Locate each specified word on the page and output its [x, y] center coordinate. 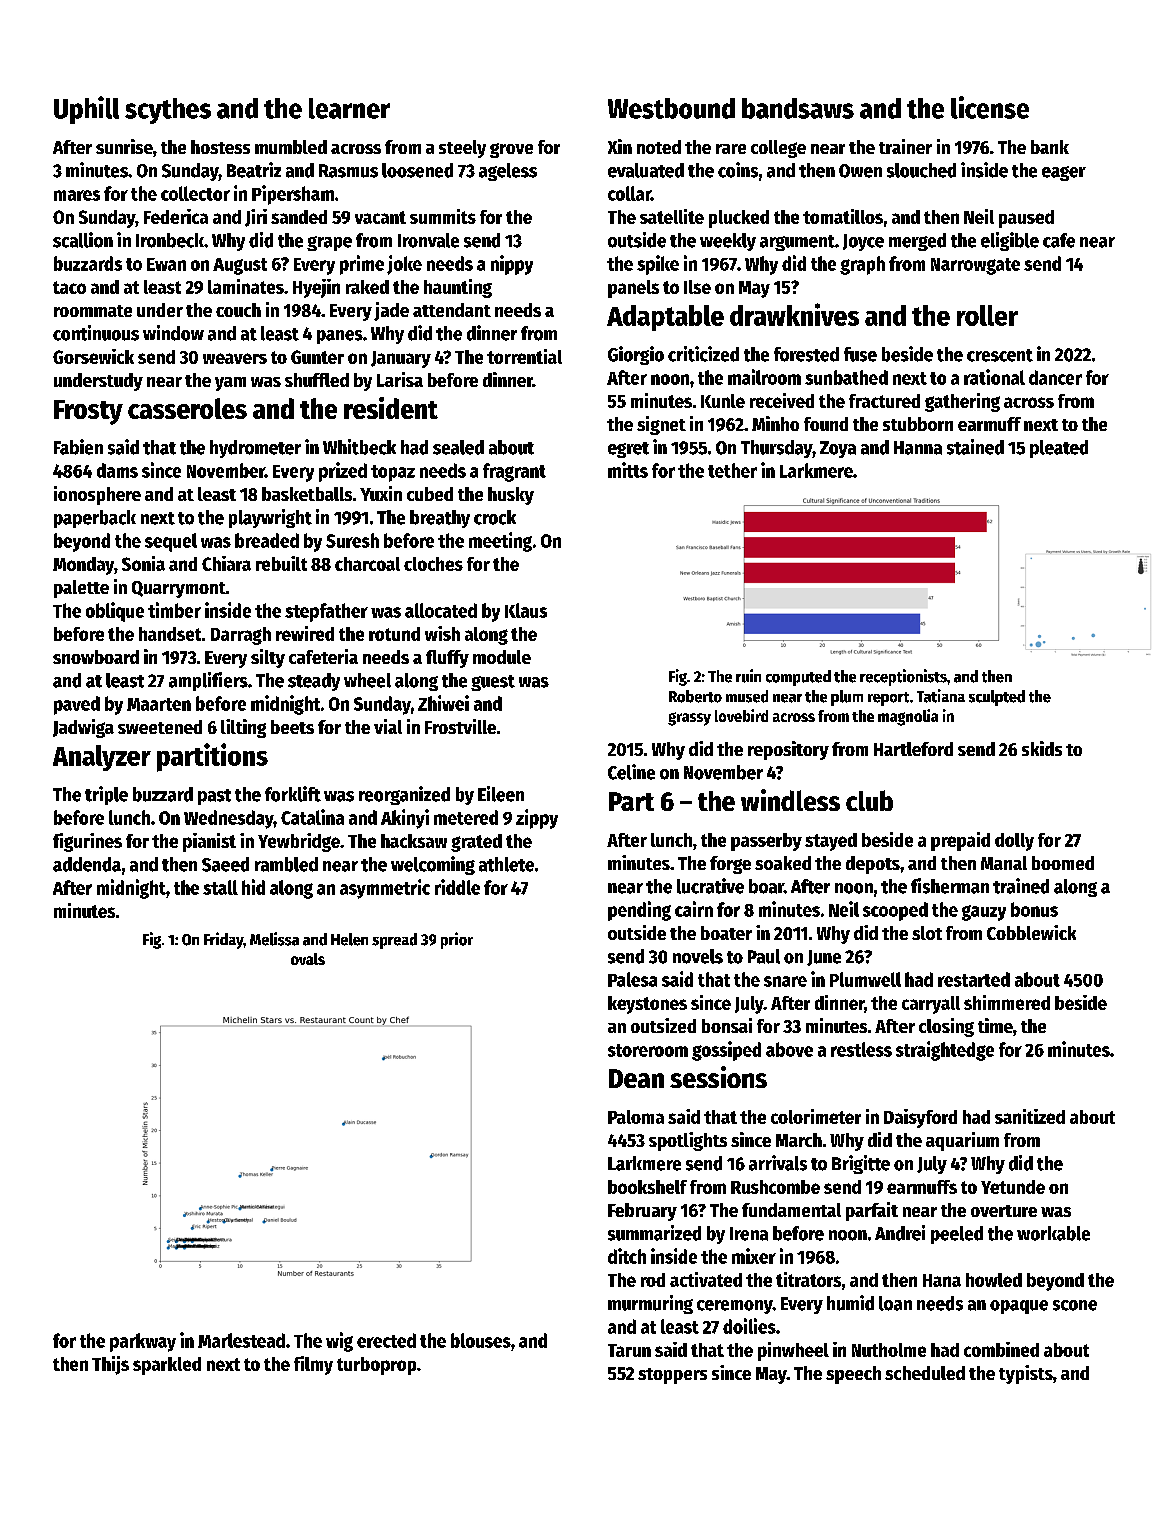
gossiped [726, 1051]
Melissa [274, 939]
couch [238, 310]
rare [731, 149]
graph [862, 265]
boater [726, 933]
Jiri [256, 218]
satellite [672, 216]
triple [106, 795]
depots [873, 865]
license [990, 107]
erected [386, 1340]
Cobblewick [1031, 932]
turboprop [376, 1366]
